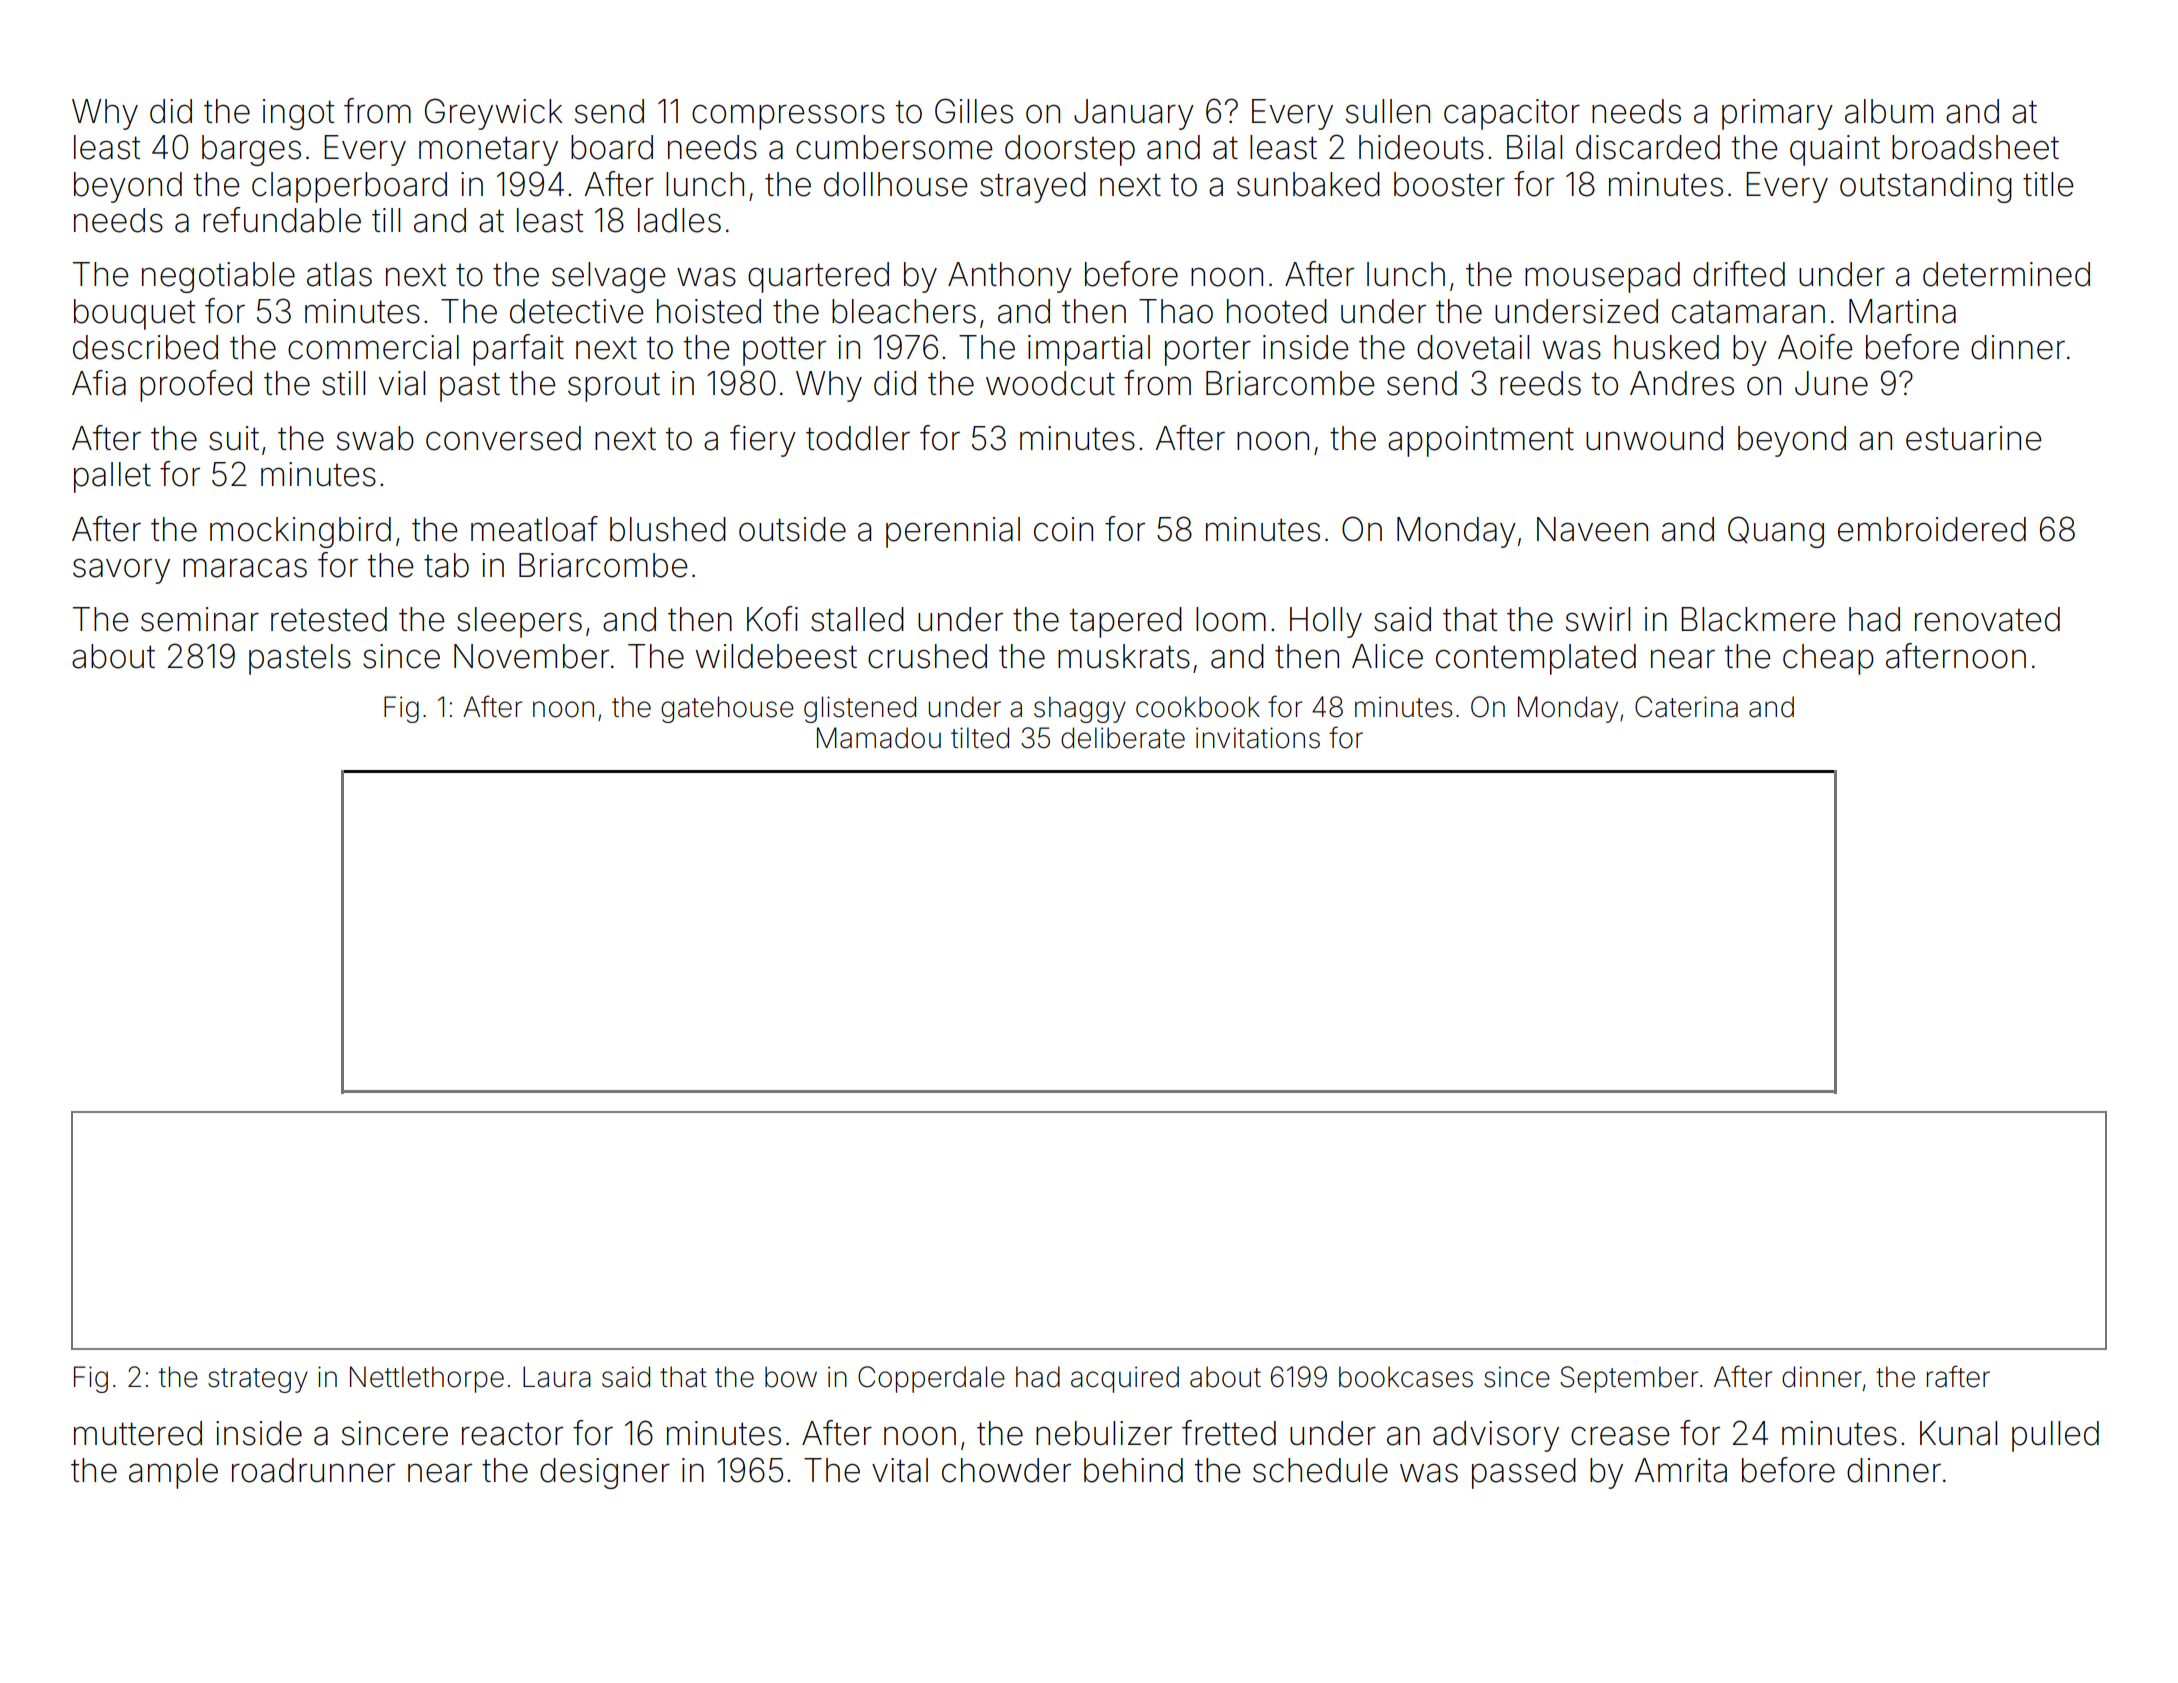  What do you see at coordinates (1815, 347) in the screenshot?
I see `Aoife` at bounding box center [1815, 347].
